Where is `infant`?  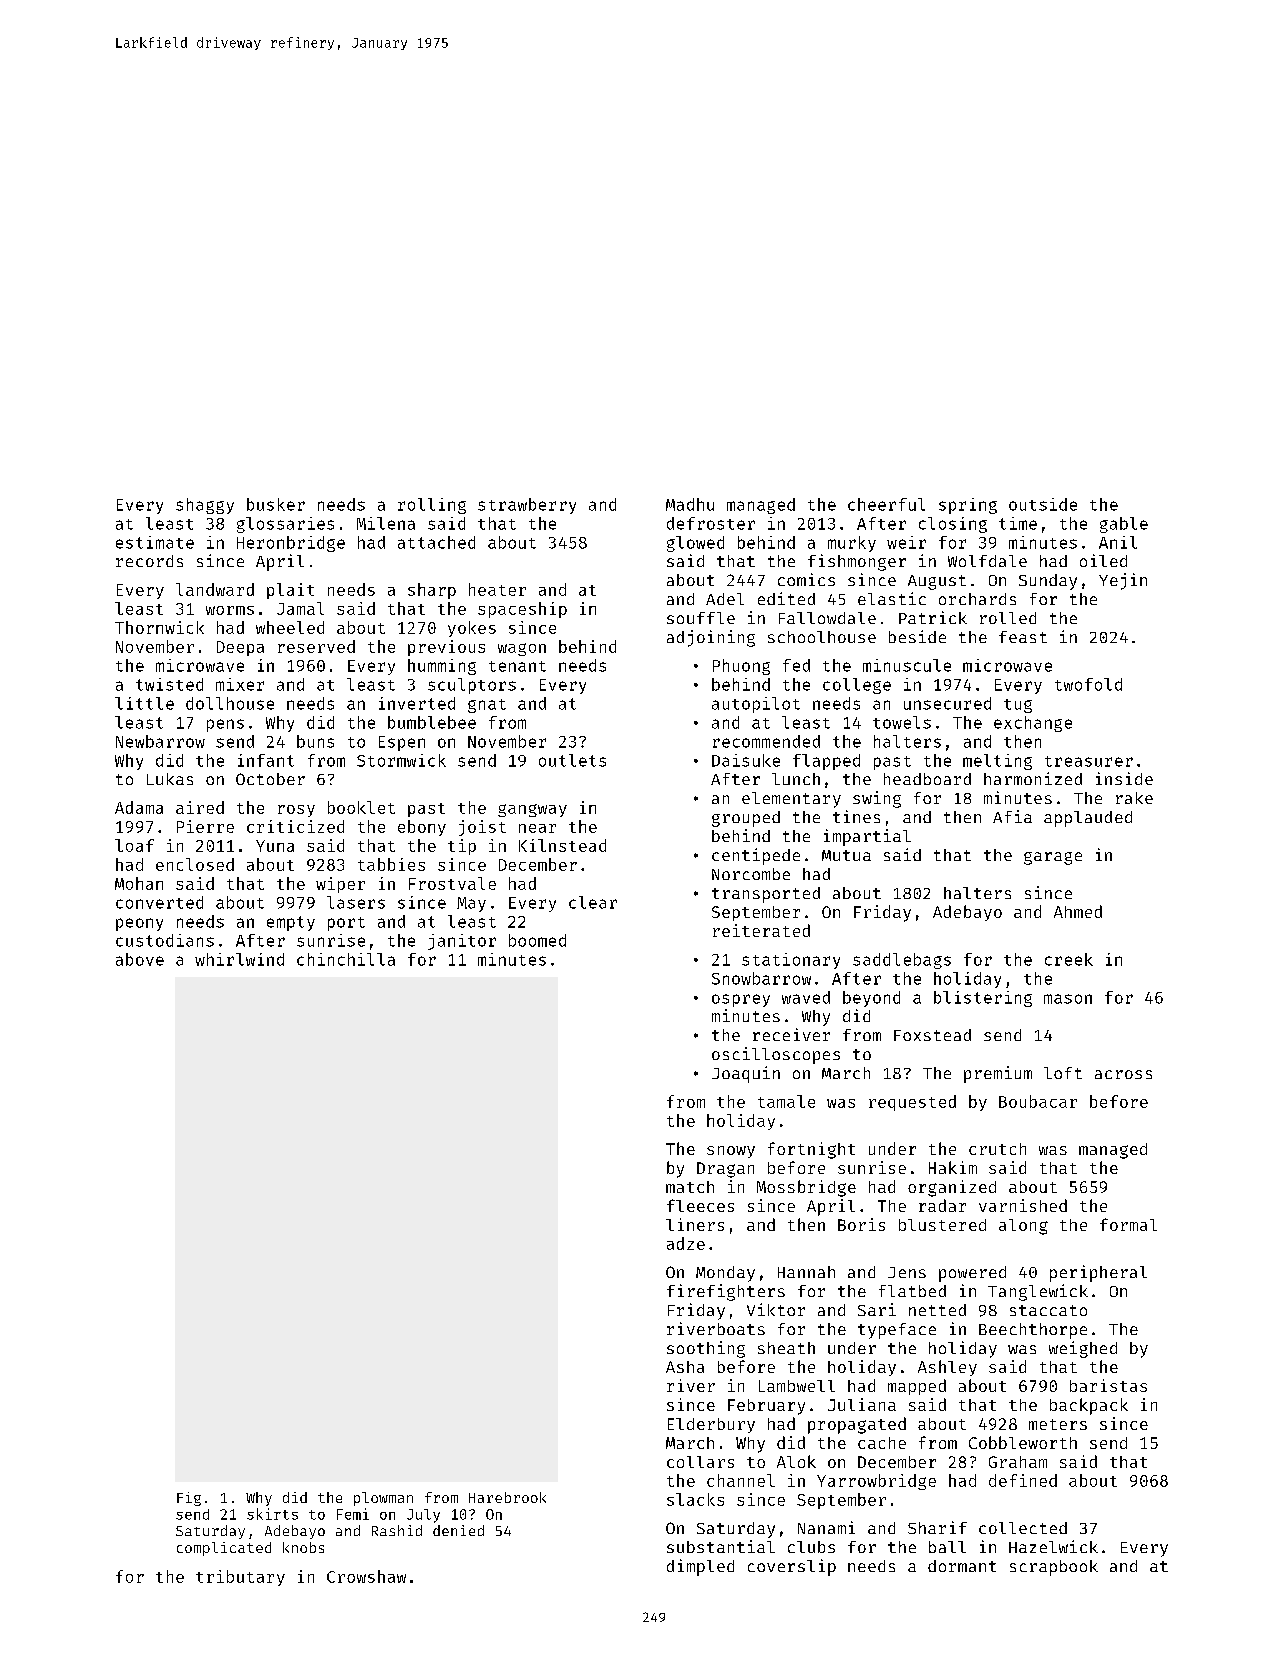
infant is located at coordinates (266, 760).
